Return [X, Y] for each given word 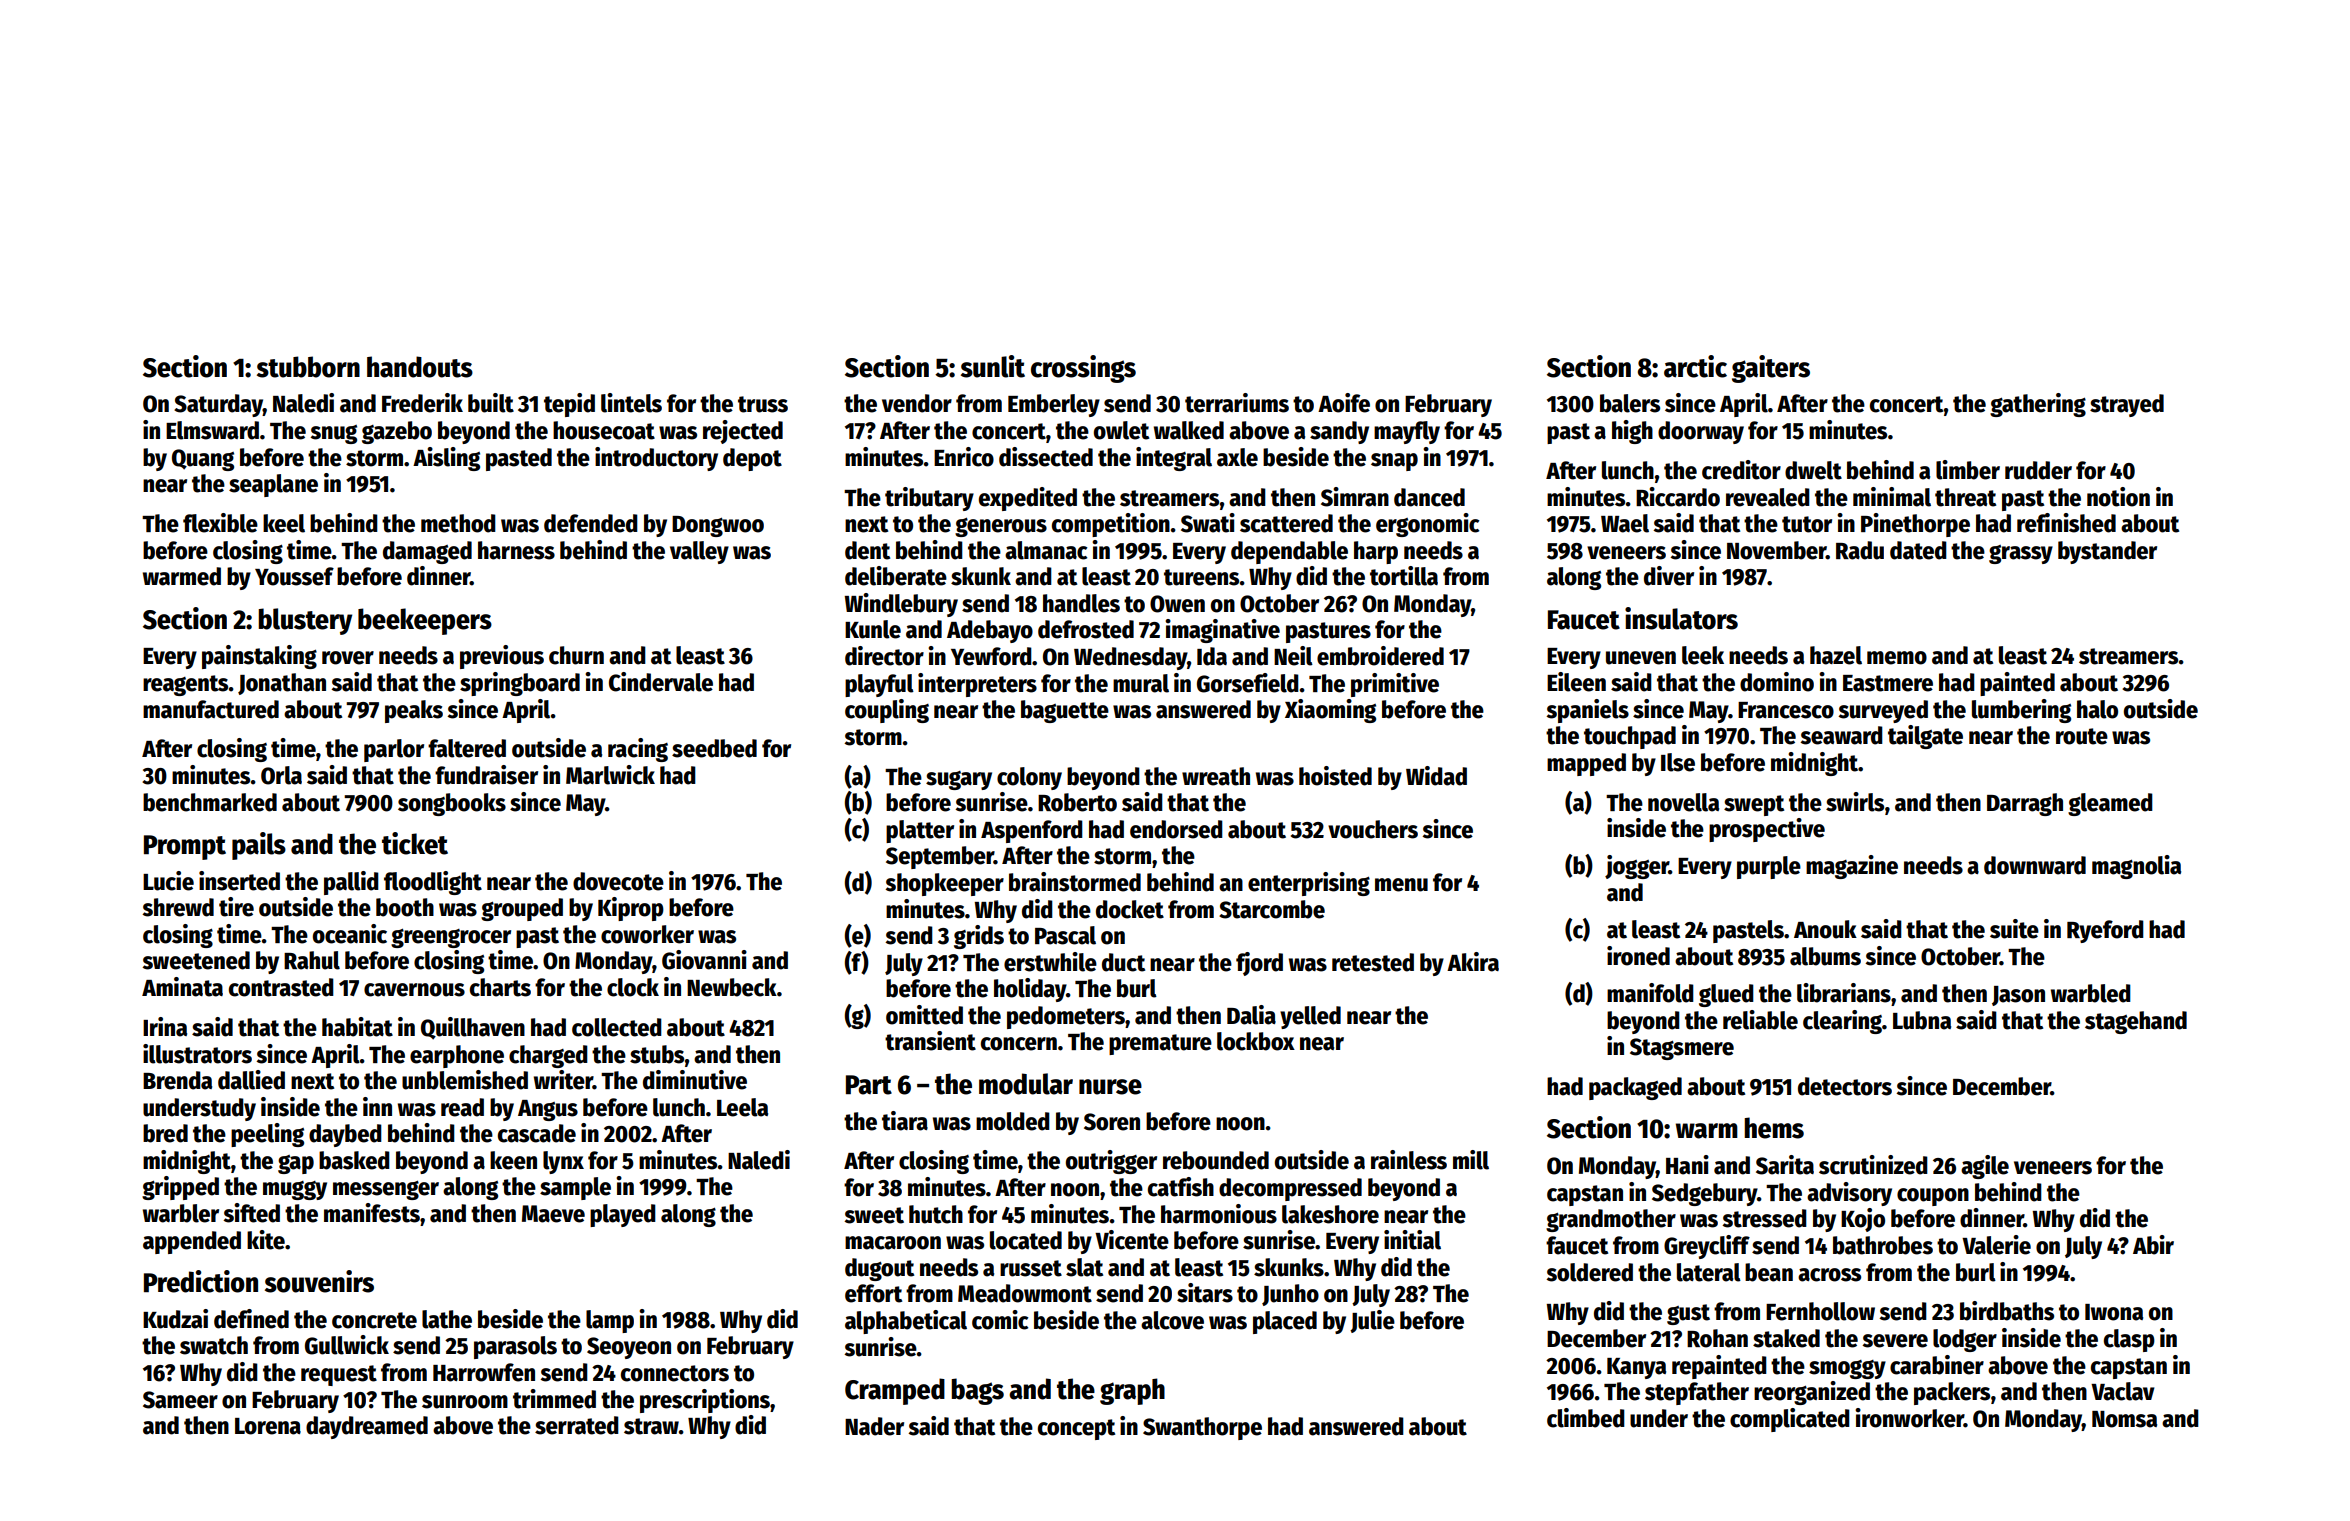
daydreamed [367, 1427]
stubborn [308, 367]
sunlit [993, 366]
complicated [1790, 1420]
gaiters [1771, 369]
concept [1076, 1429]
